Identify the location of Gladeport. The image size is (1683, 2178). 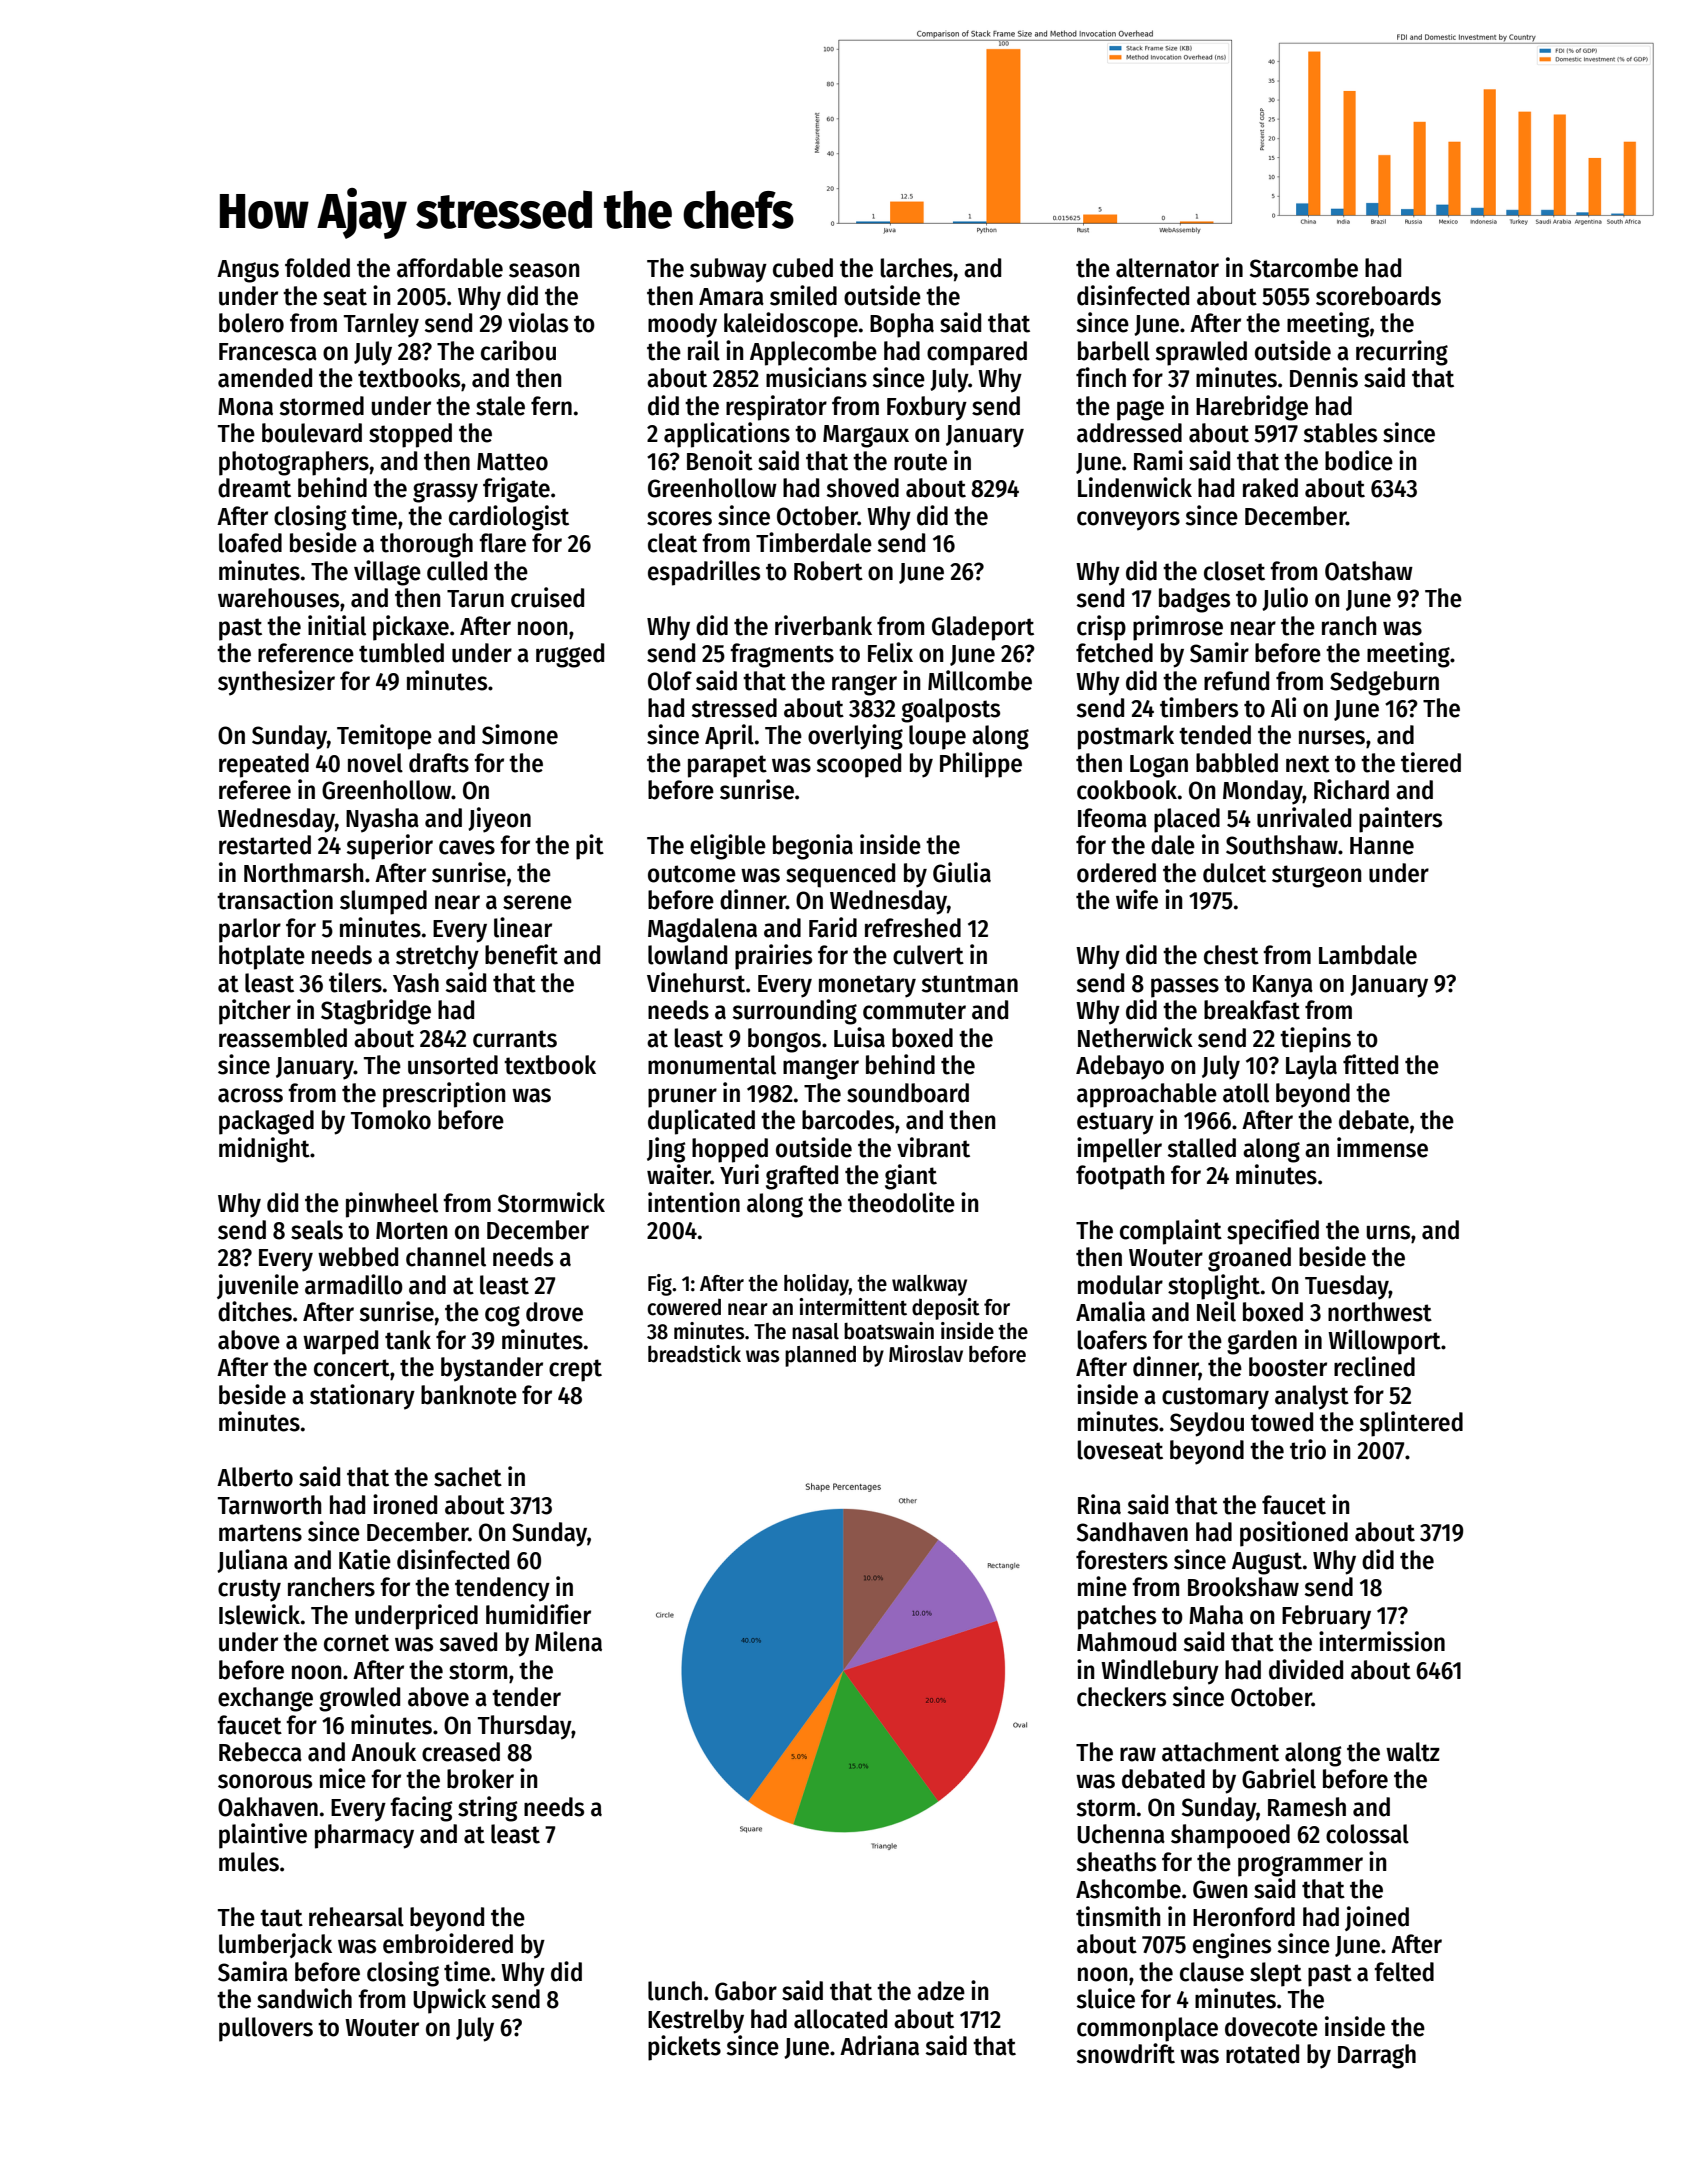
(983, 628).
